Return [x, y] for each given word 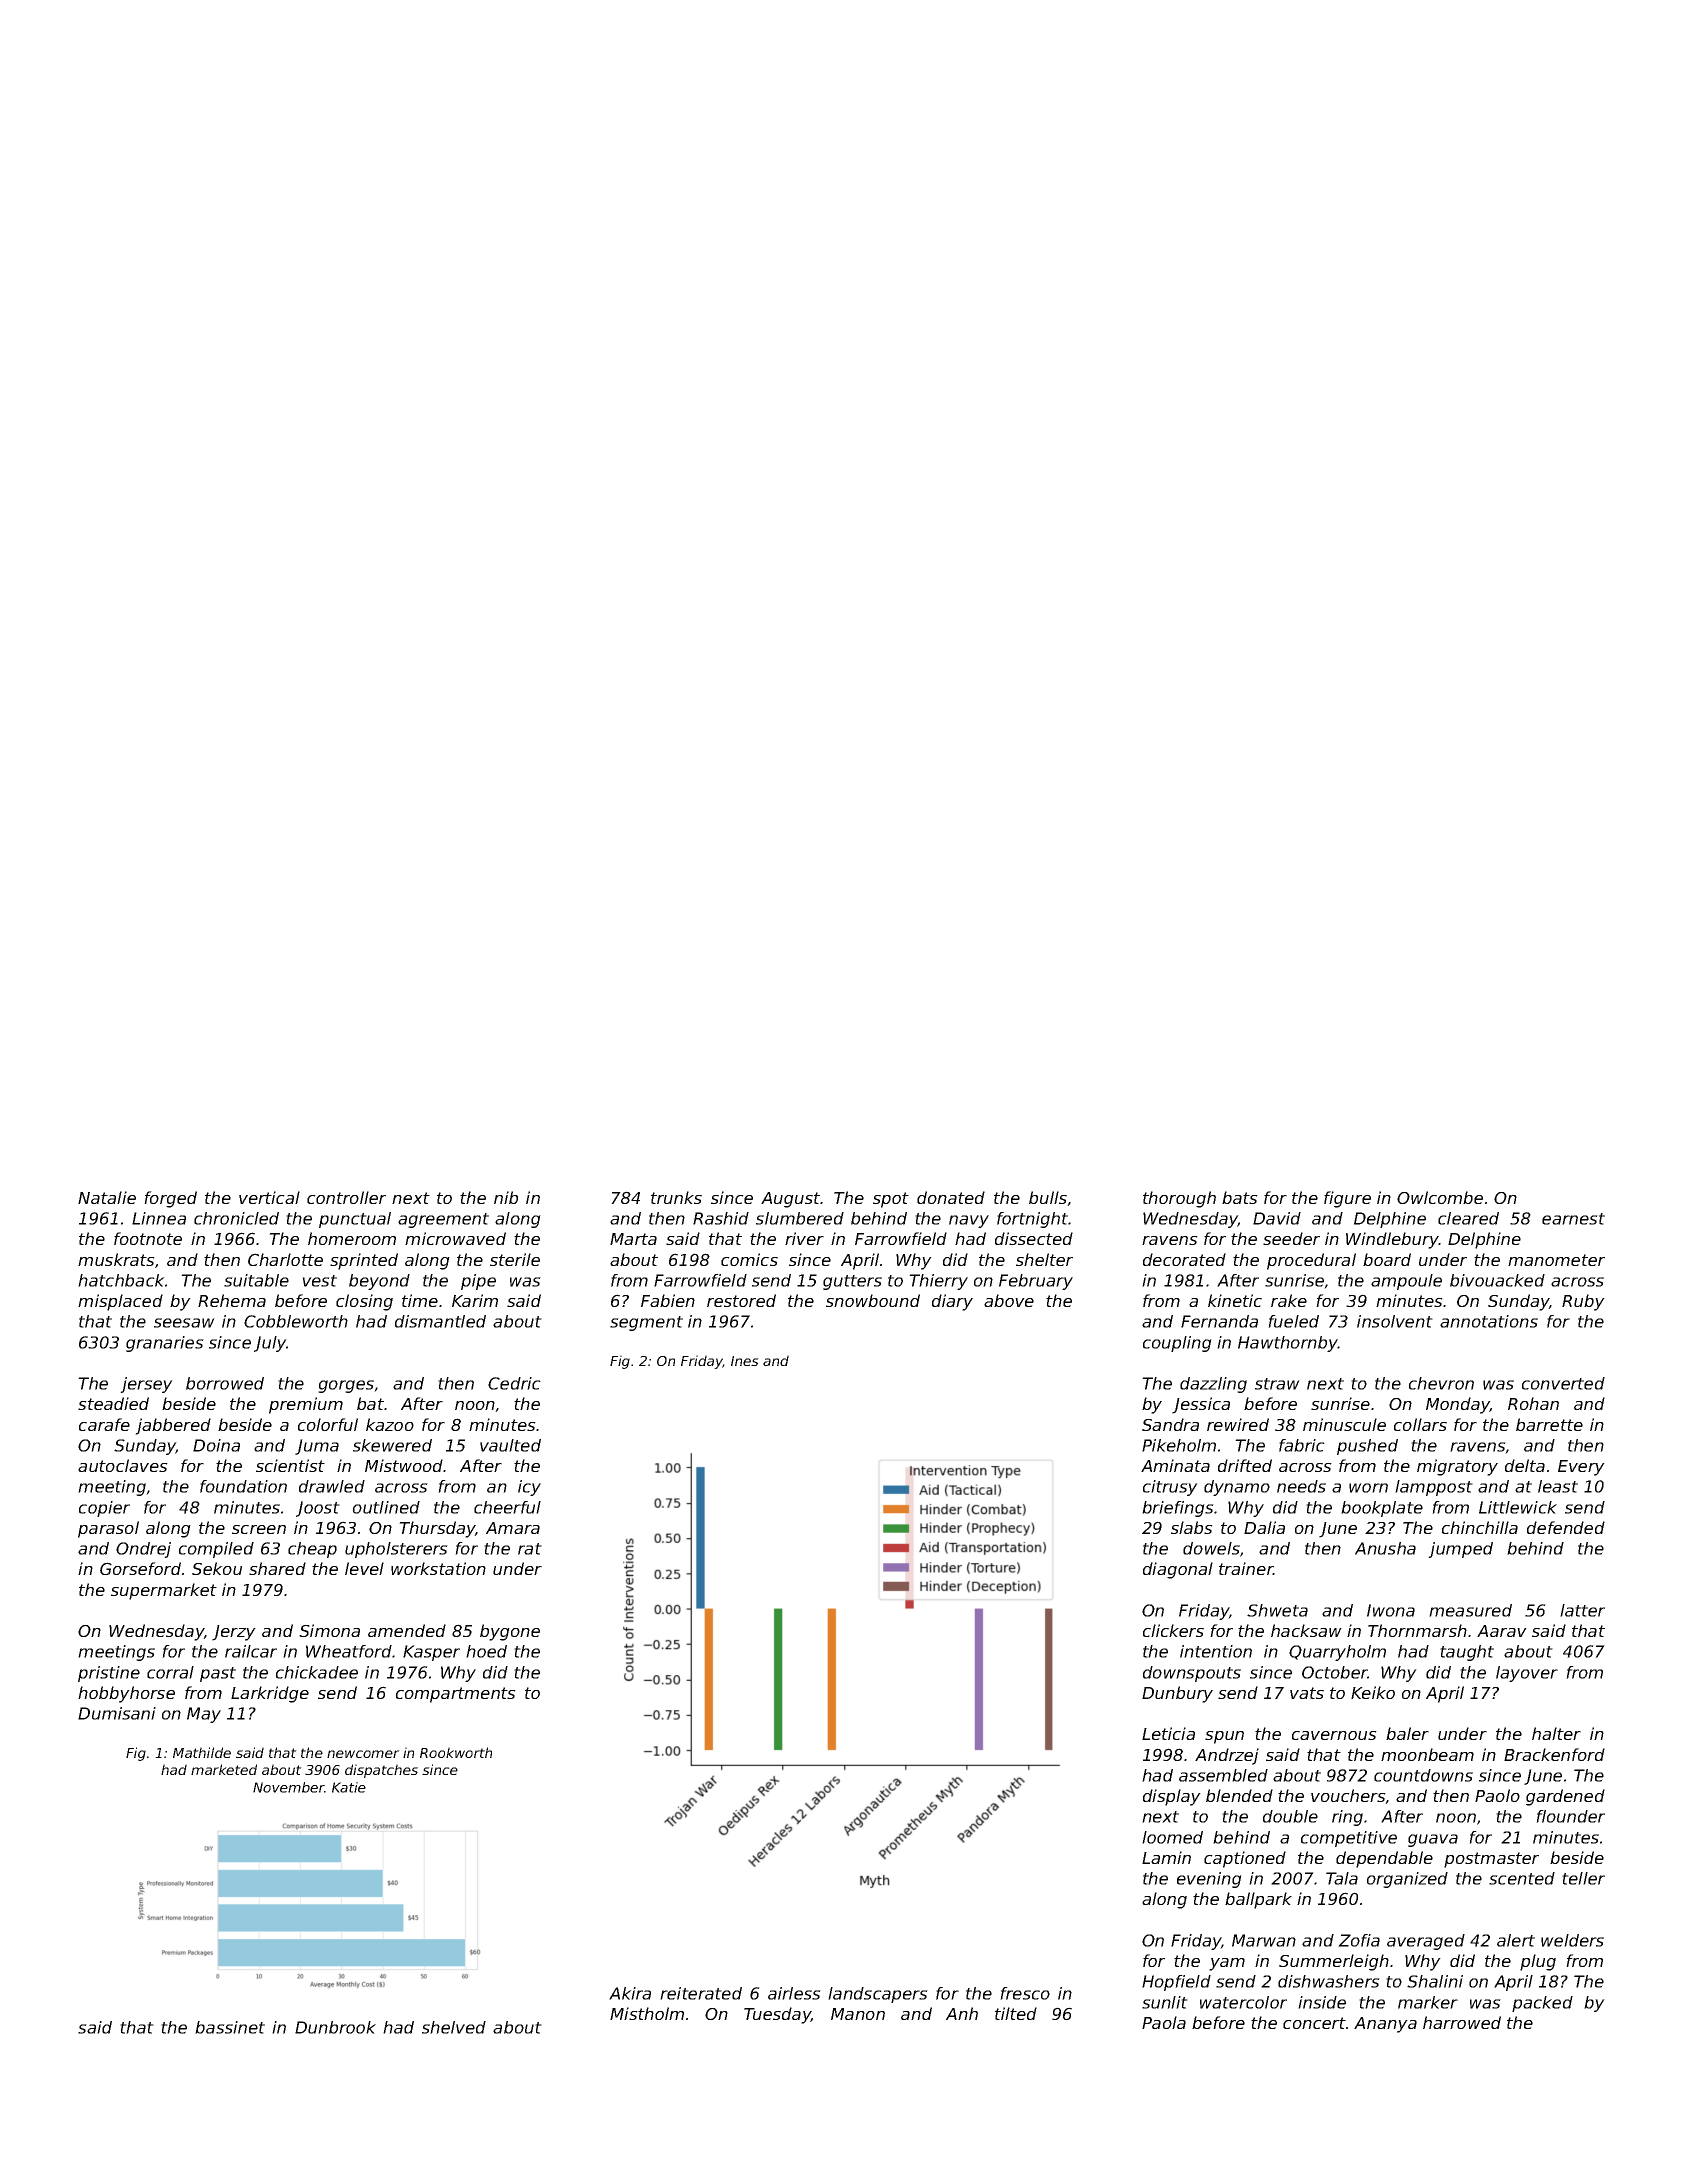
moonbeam [1427, 1754]
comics [749, 1259]
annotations [1489, 1321]
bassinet [230, 2027]
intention [1216, 1651]
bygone [510, 1632]
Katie [349, 1787]
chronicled [236, 1218]
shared [277, 1568]
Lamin [1166, 1857]
